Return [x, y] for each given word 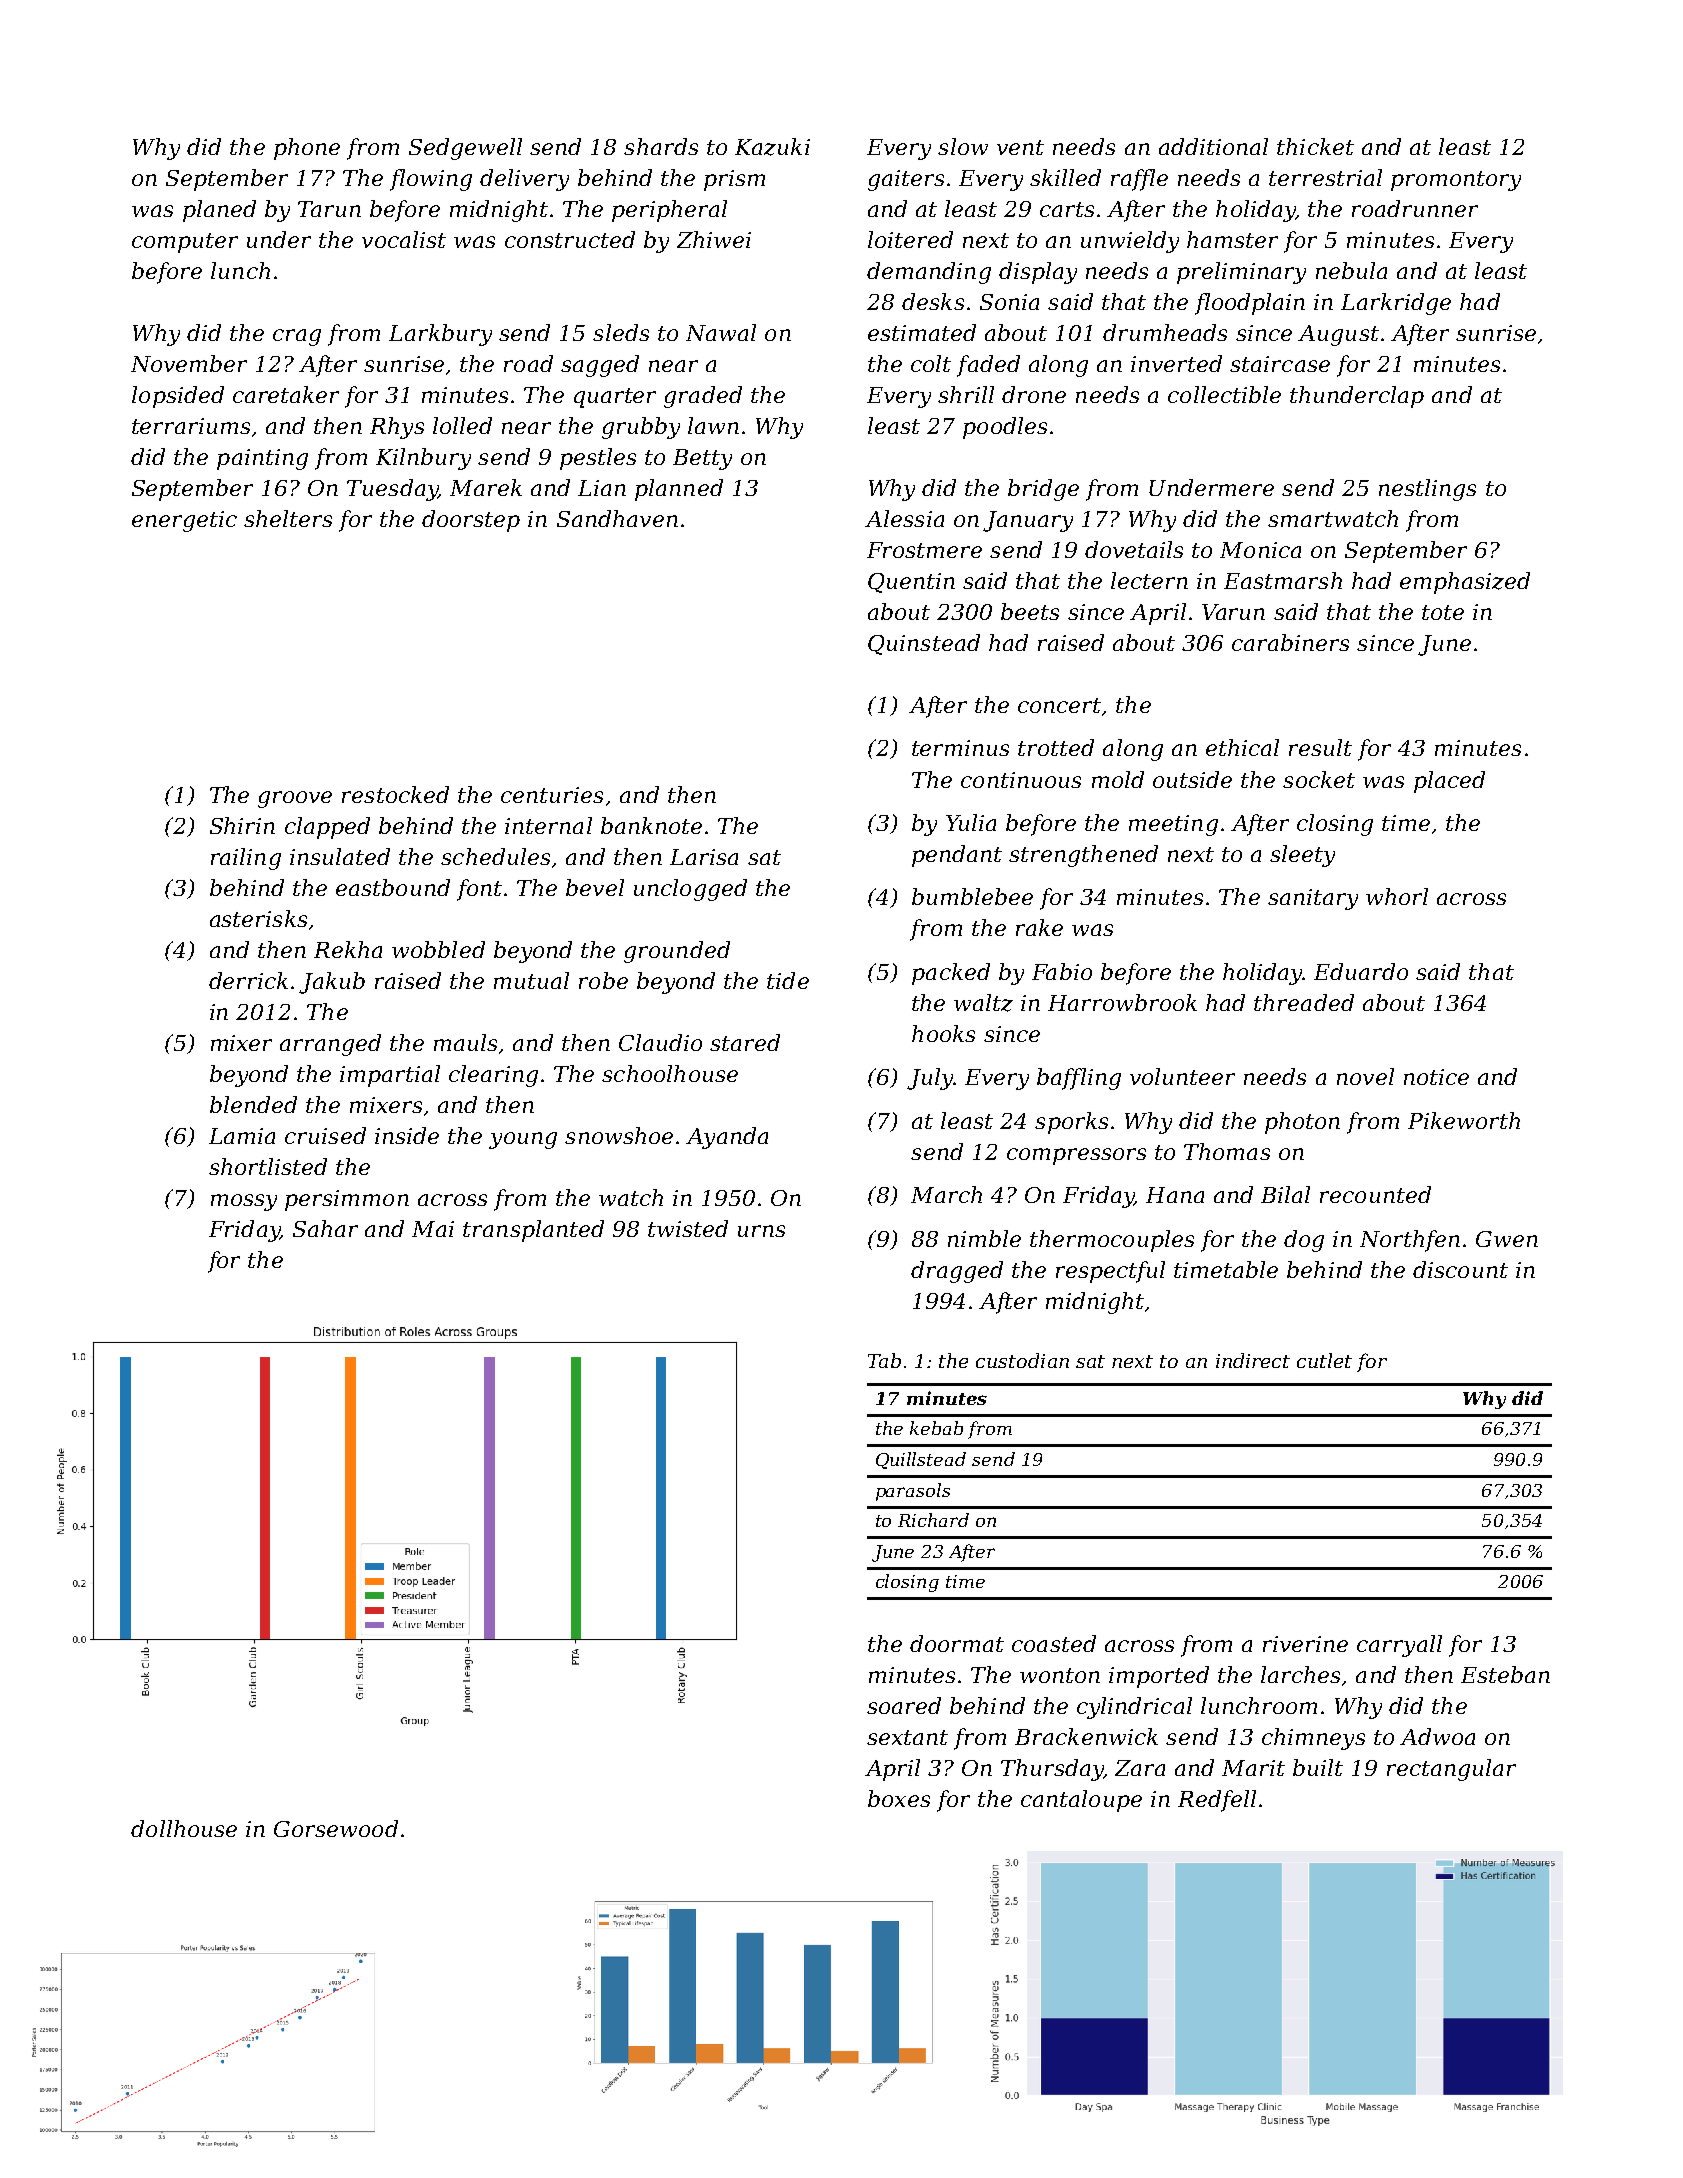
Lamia [242, 1136]
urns [761, 1231]
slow [963, 146]
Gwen [1507, 1239]
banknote [651, 825]
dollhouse [184, 1828]
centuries [552, 795]
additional [1213, 146]
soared [904, 1705]
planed [219, 211]
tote [1443, 612]
